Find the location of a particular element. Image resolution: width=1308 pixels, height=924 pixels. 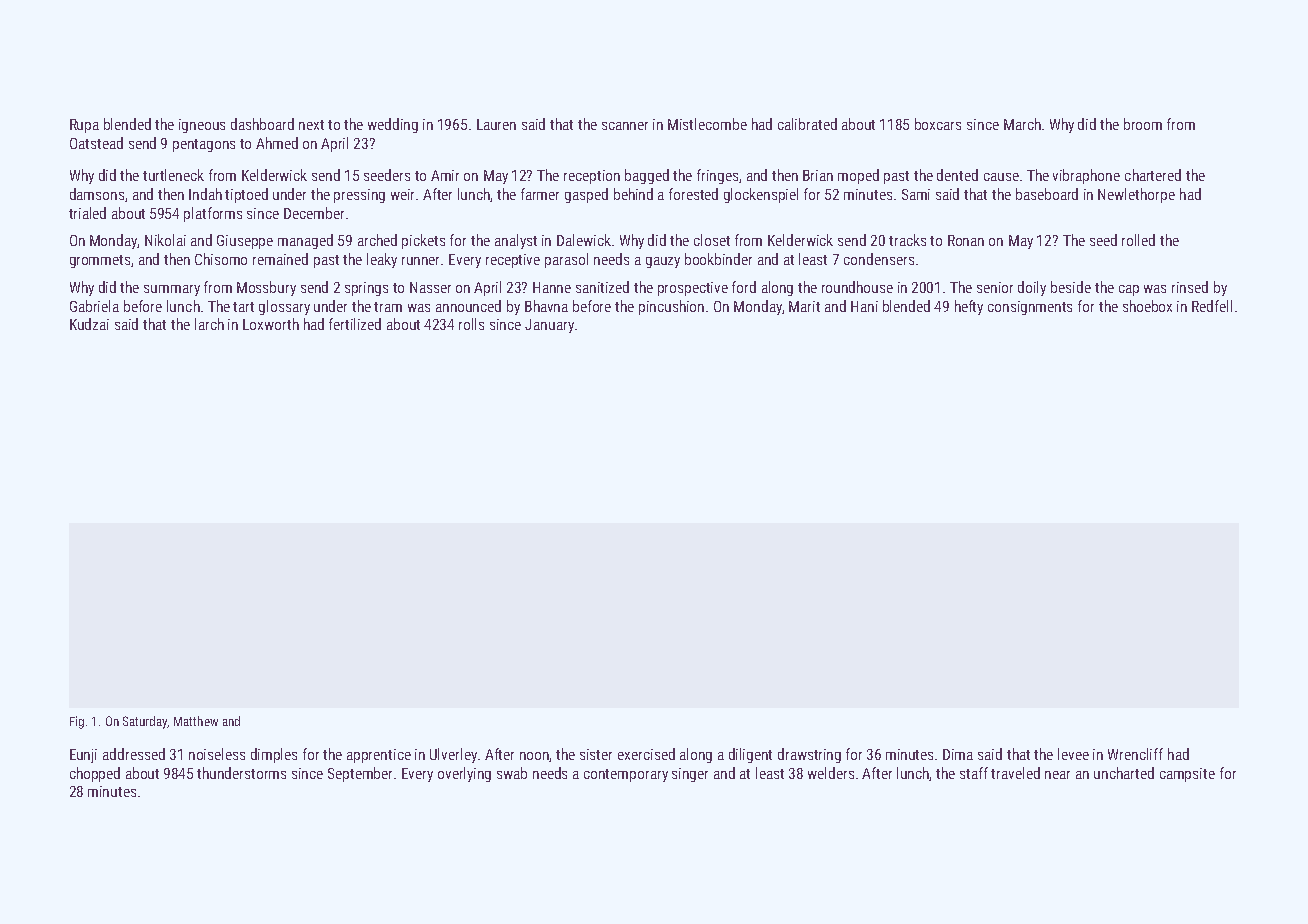

rolls is located at coordinates (471, 324).
